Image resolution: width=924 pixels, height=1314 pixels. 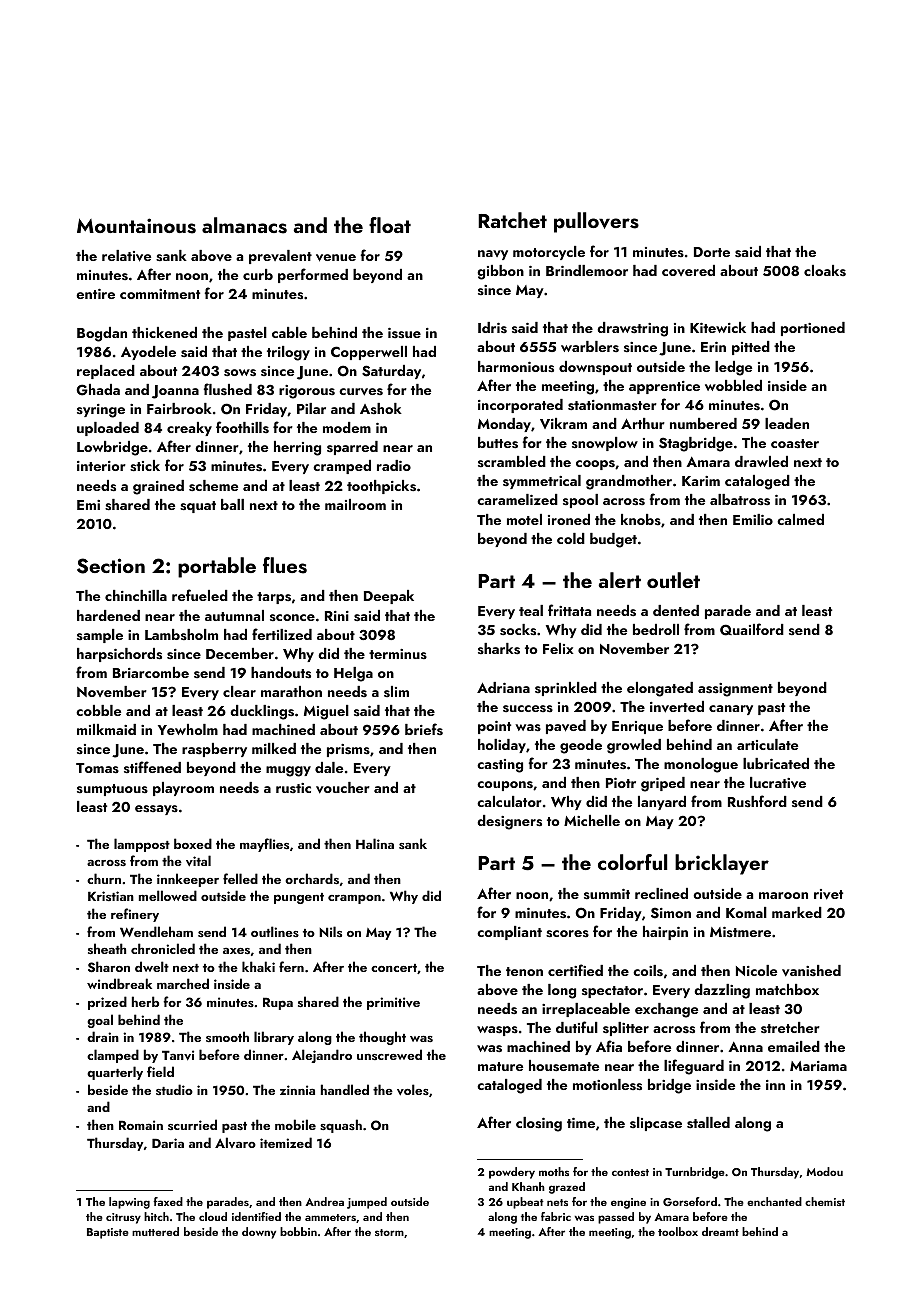 What do you see at coordinates (108, 1233) in the screenshot?
I see `Baptiste` at bounding box center [108, 1233].
